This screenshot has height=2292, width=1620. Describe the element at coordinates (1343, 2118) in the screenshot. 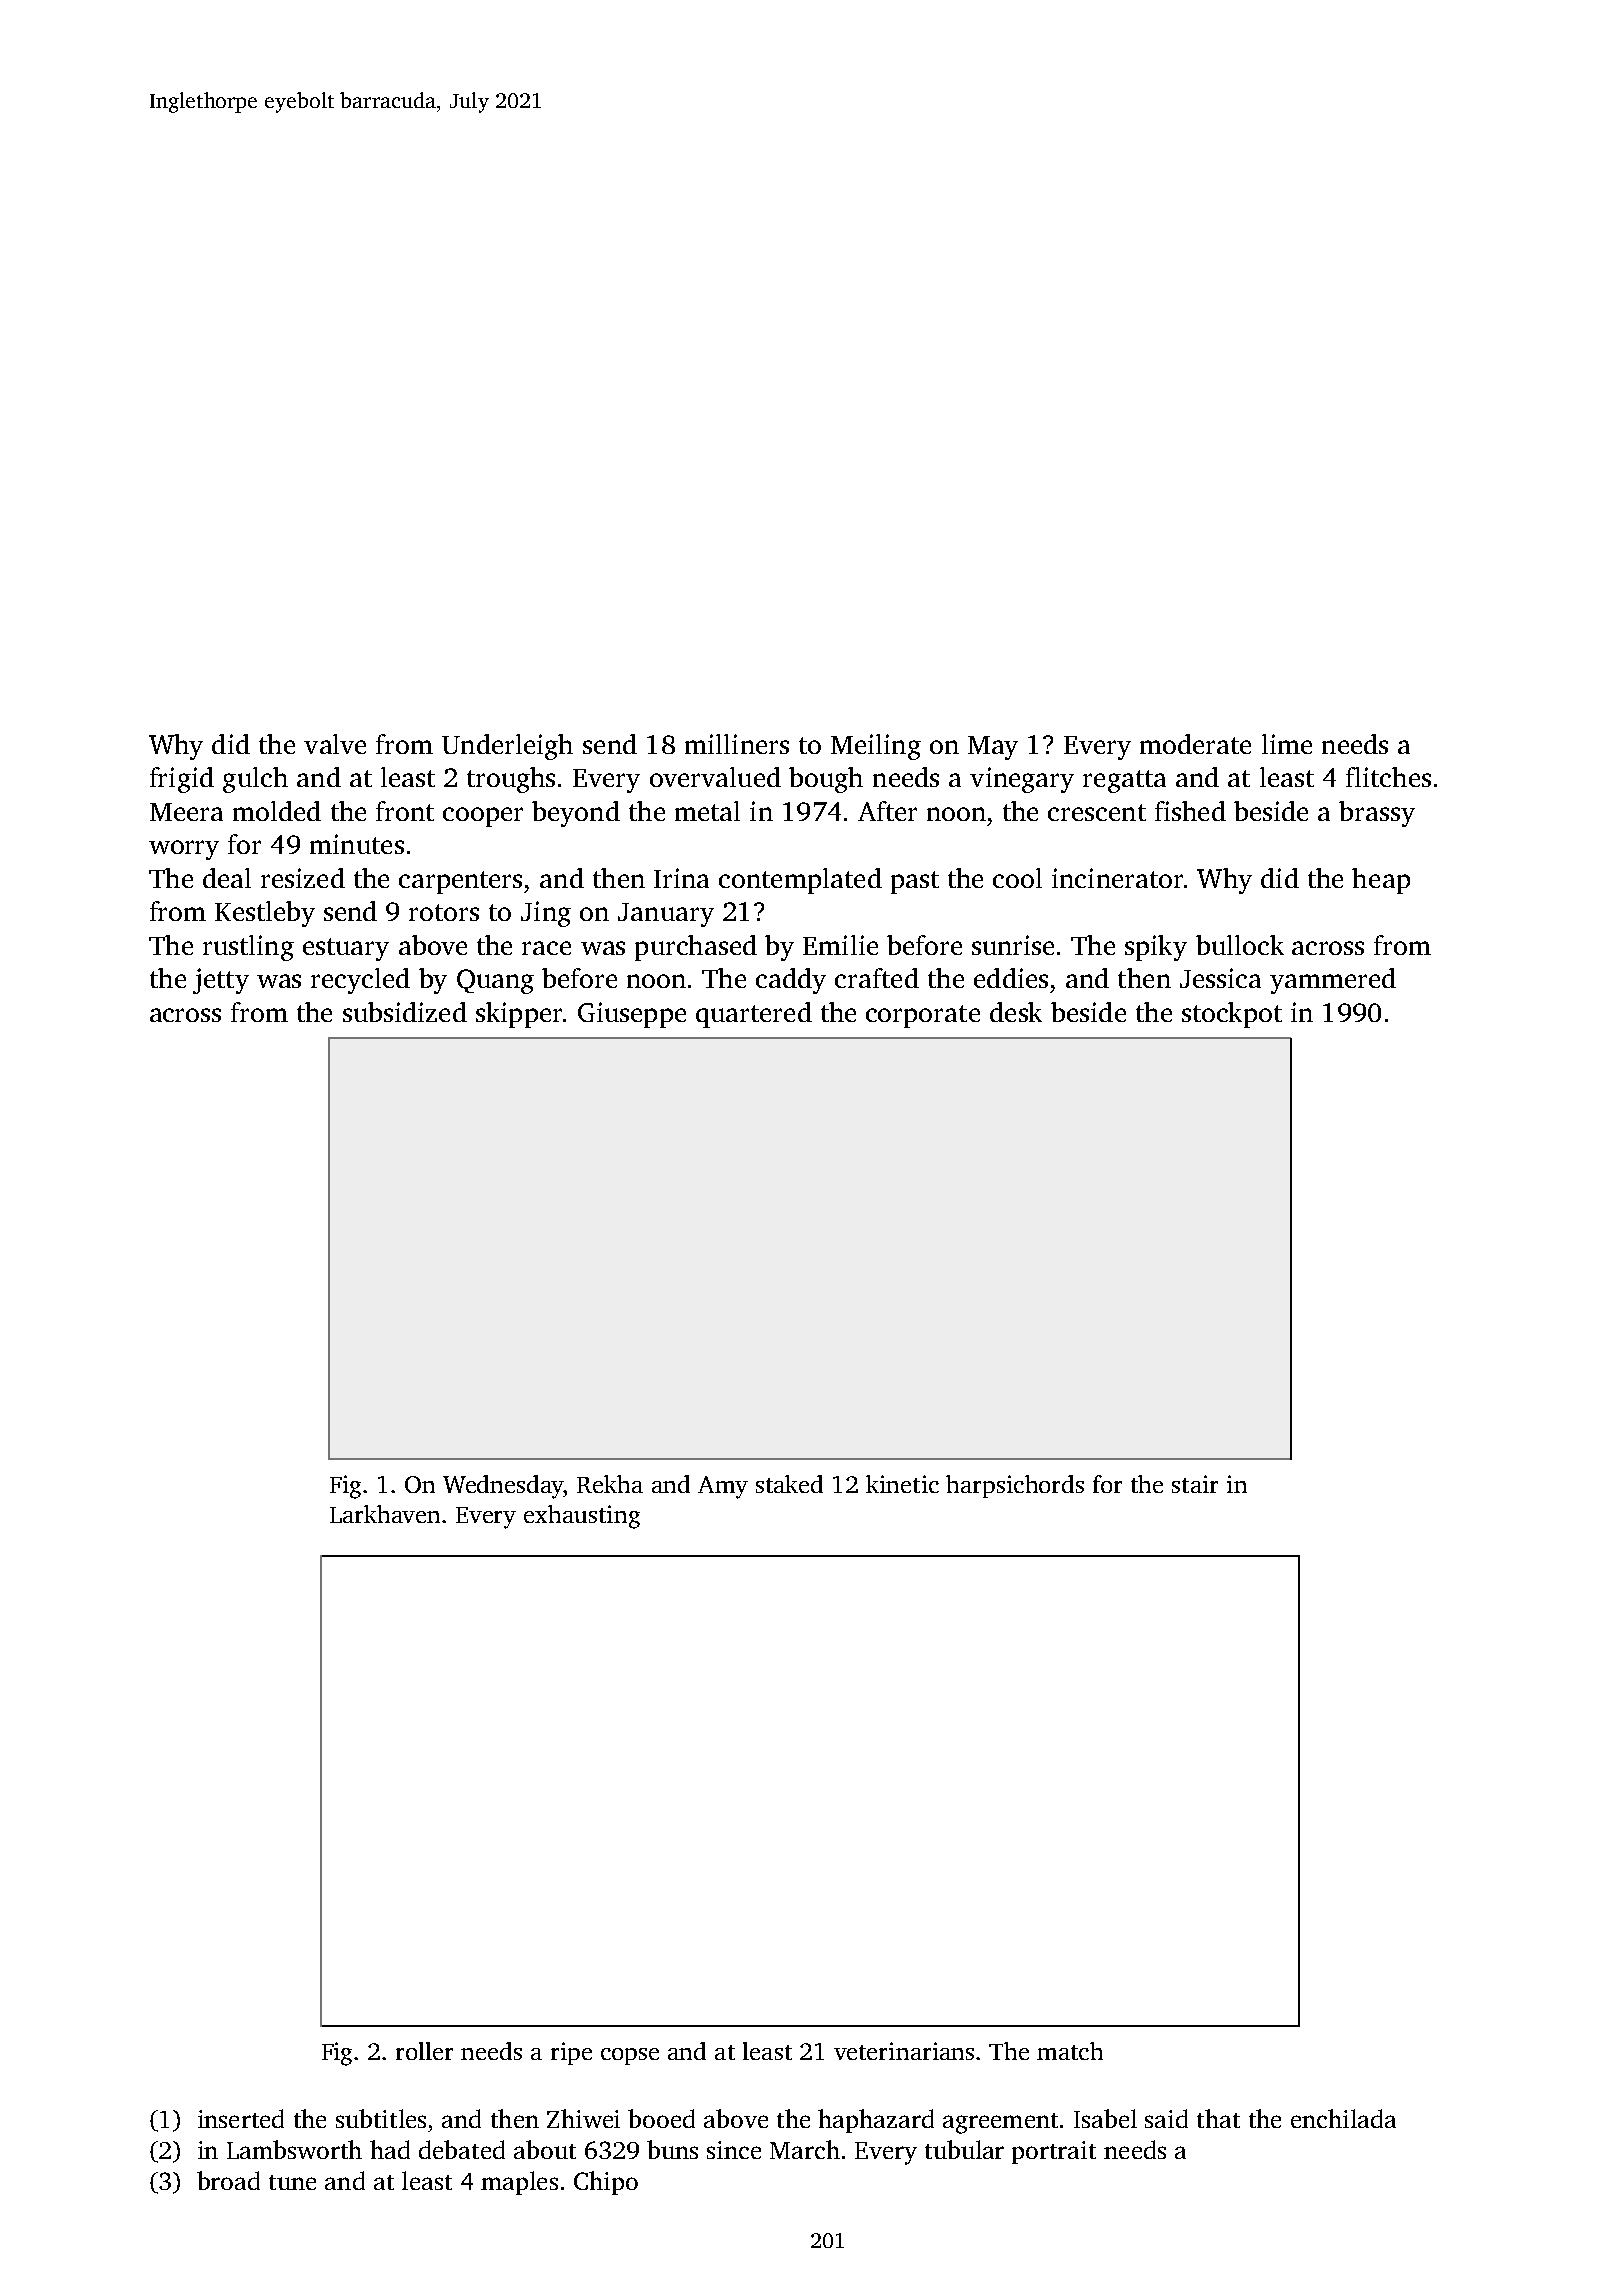

I see `enchilada` at that location.
